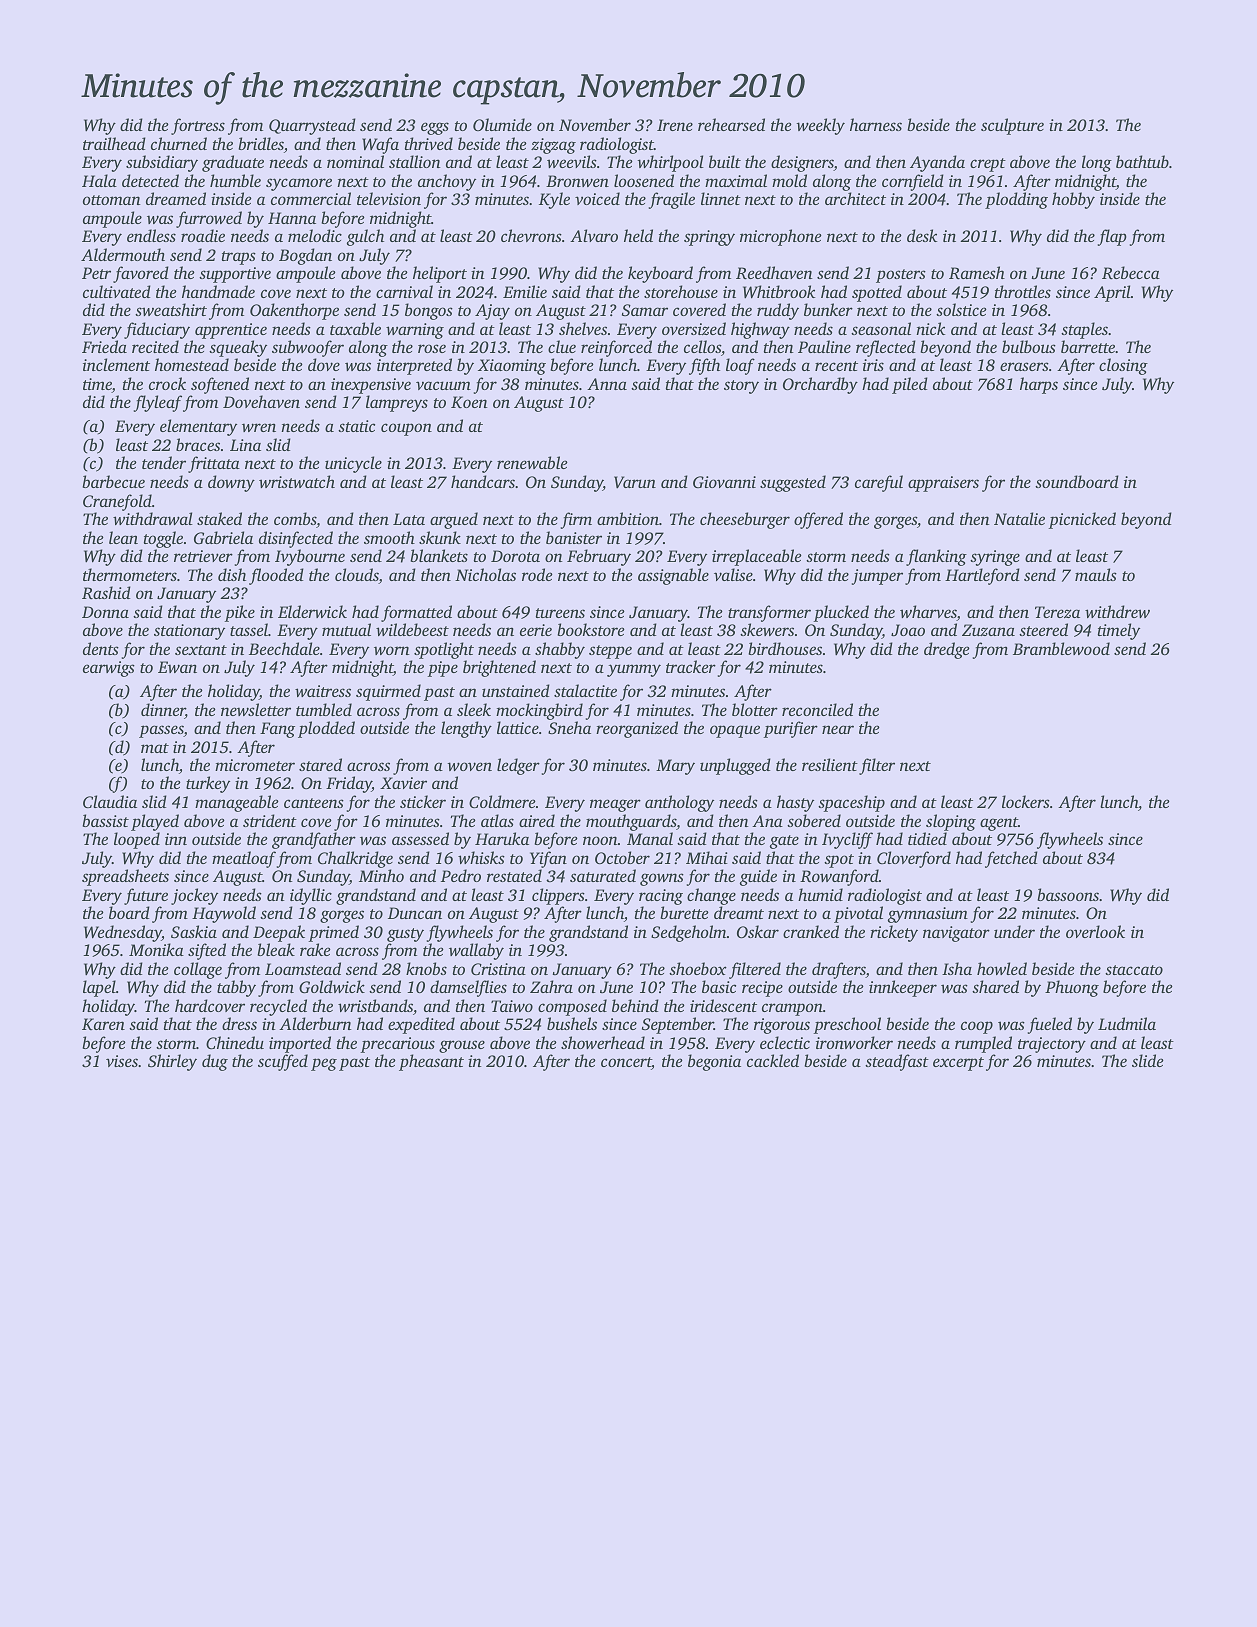 This page has width=1257, height=1627. I want to click on fortress, so click(198, 126).
